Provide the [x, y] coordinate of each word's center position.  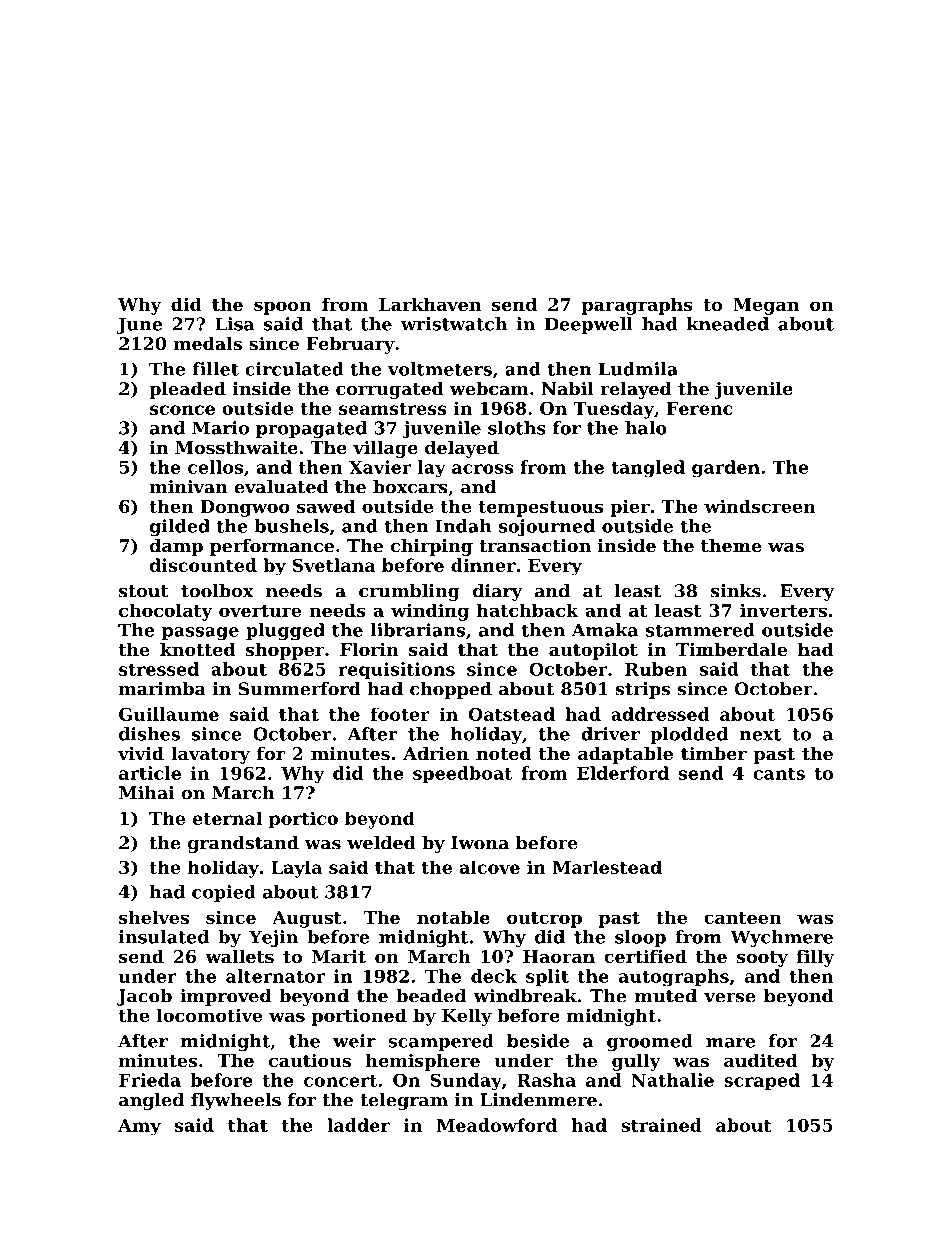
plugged [285, 632]
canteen [742, 918]
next [761, 734]
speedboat [462, 775]
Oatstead [512, 714]
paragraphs [637, 306]
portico [303, 820]
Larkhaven [430, 304]
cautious [310, 1060]
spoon [283, 308]
